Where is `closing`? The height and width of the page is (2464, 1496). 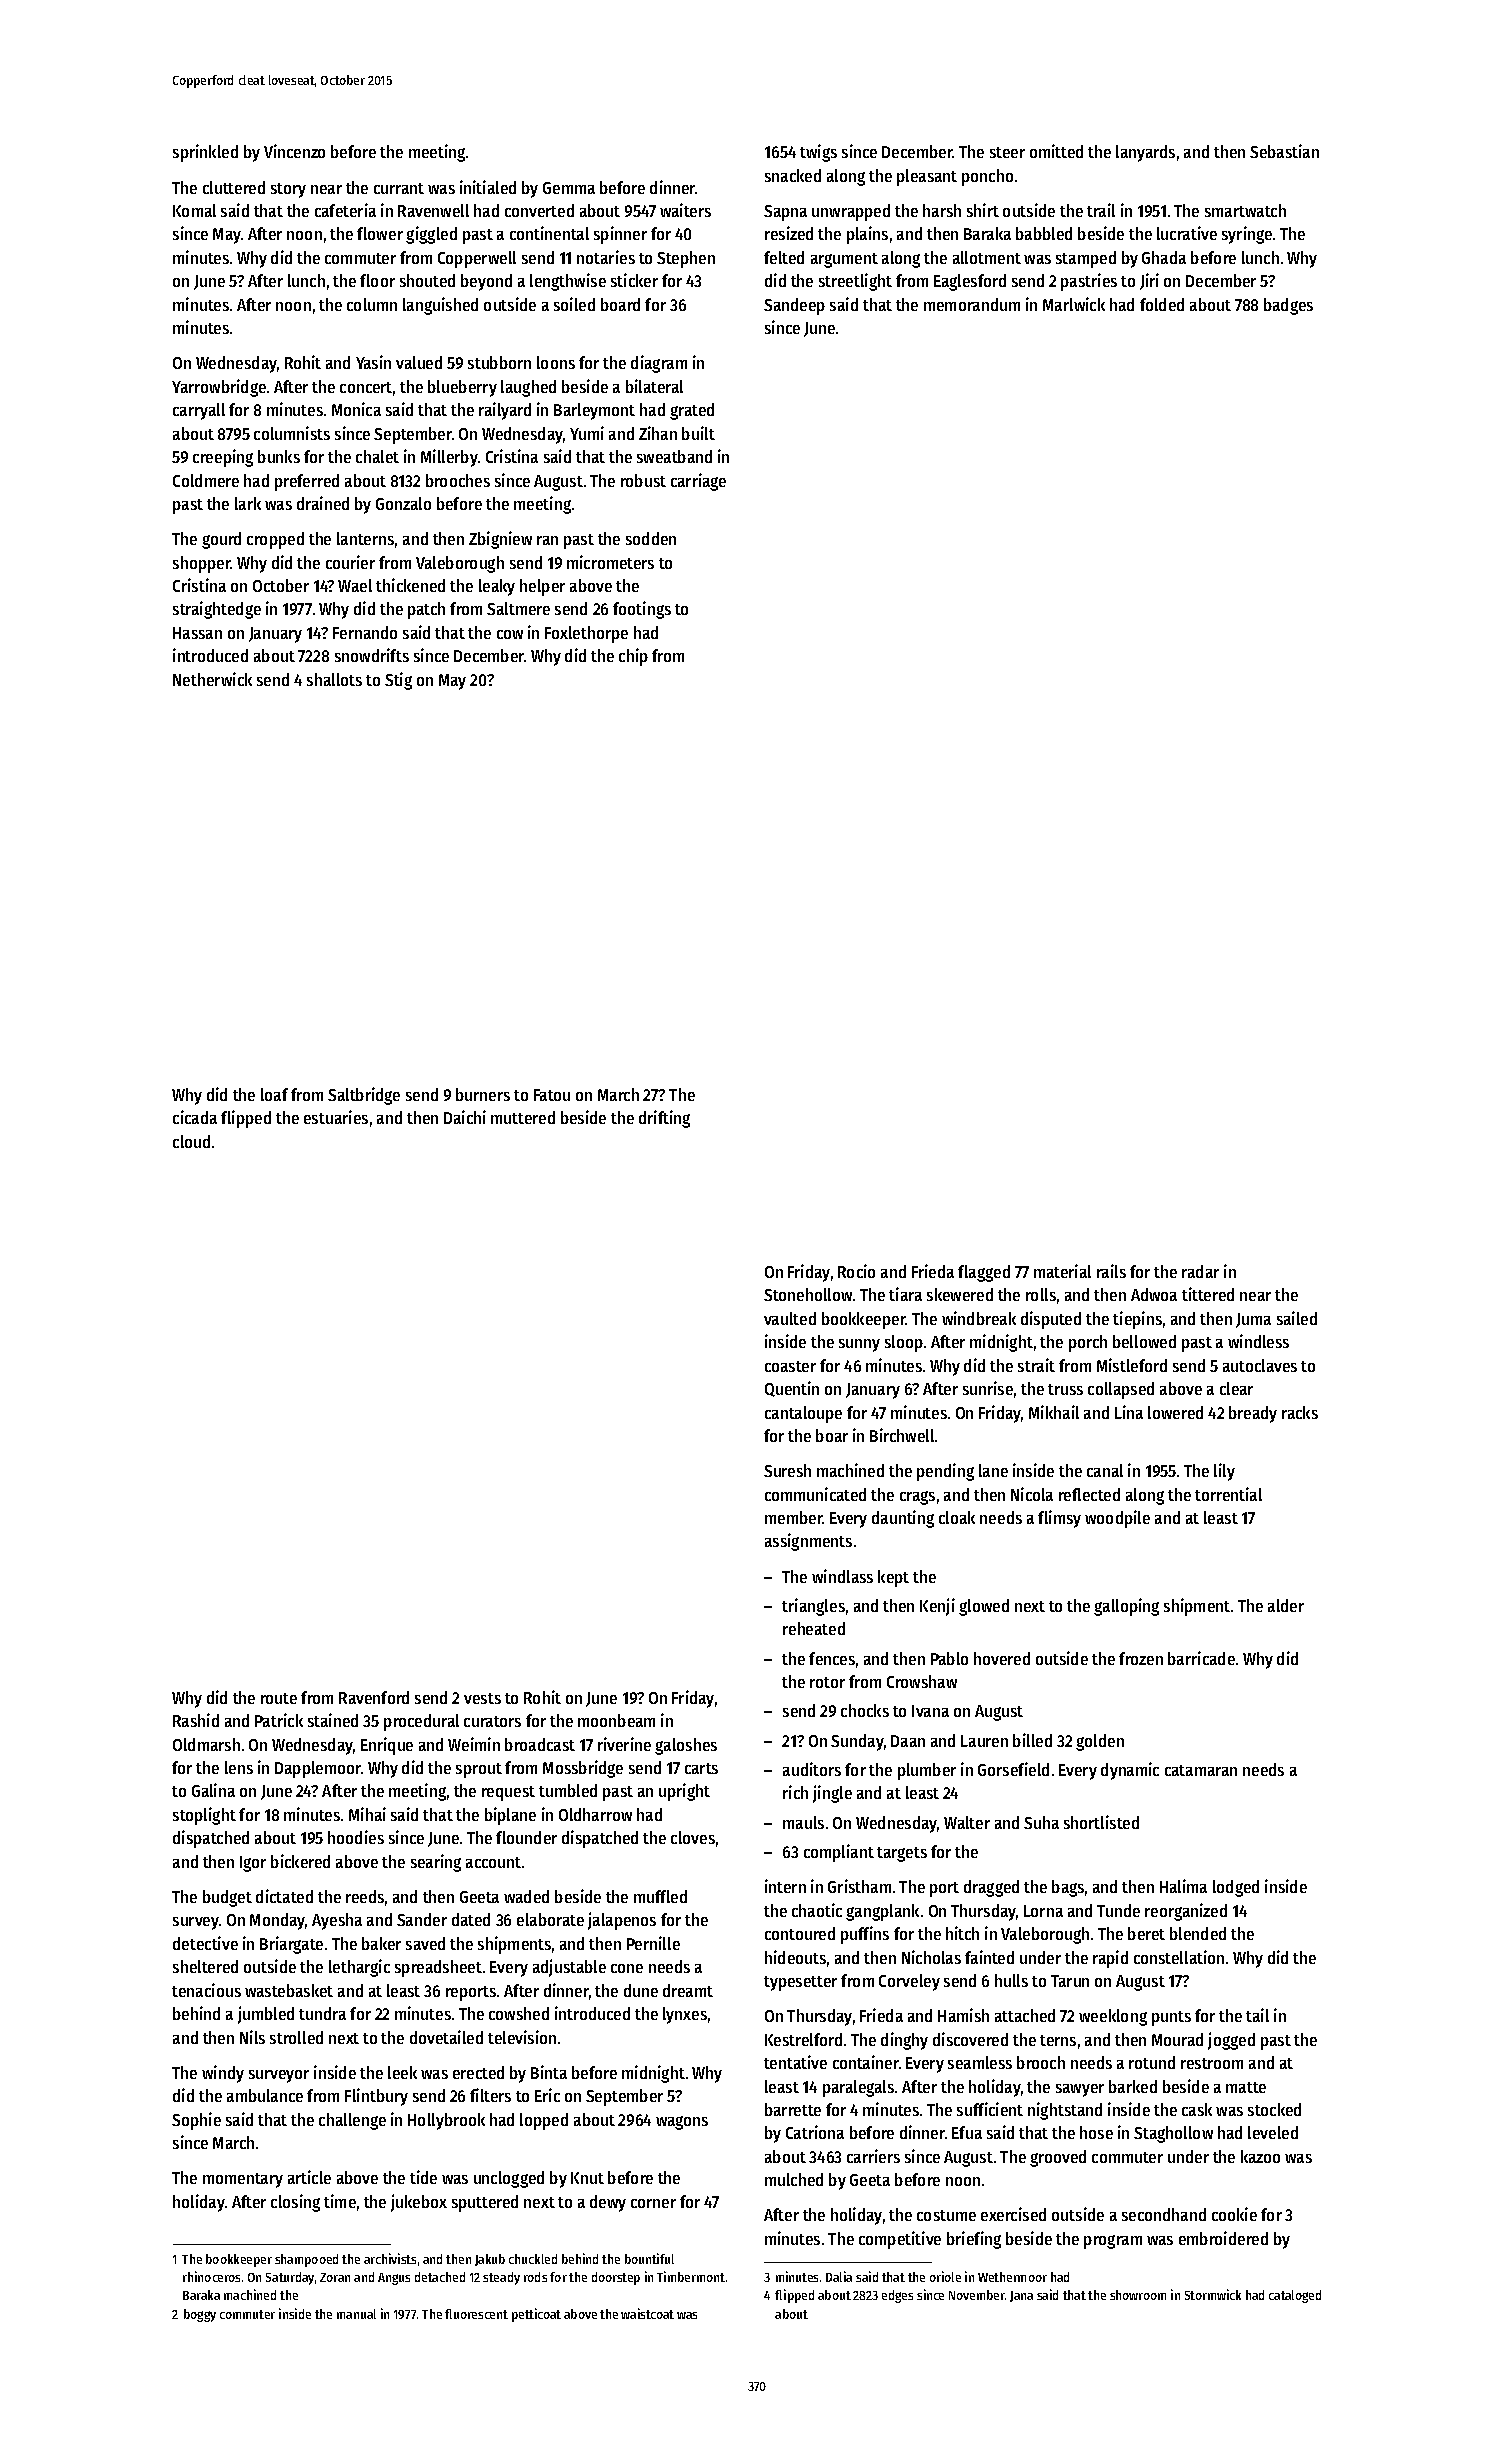 closing is located at coordinates (295, 2203).
